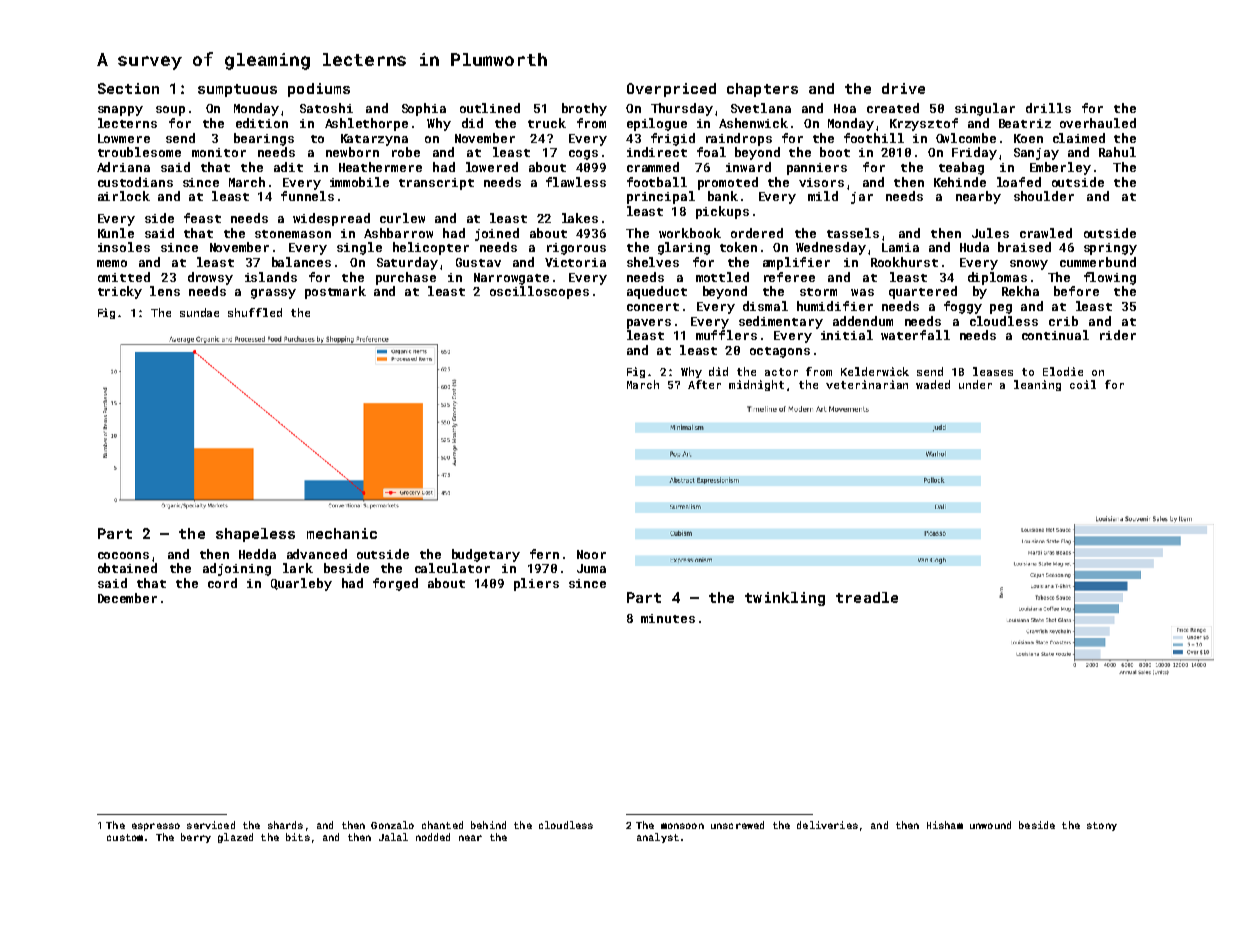  What do you see at coordinates (123, 555) in the document?
I see `cocoons` at bounding box center [123, 555].
